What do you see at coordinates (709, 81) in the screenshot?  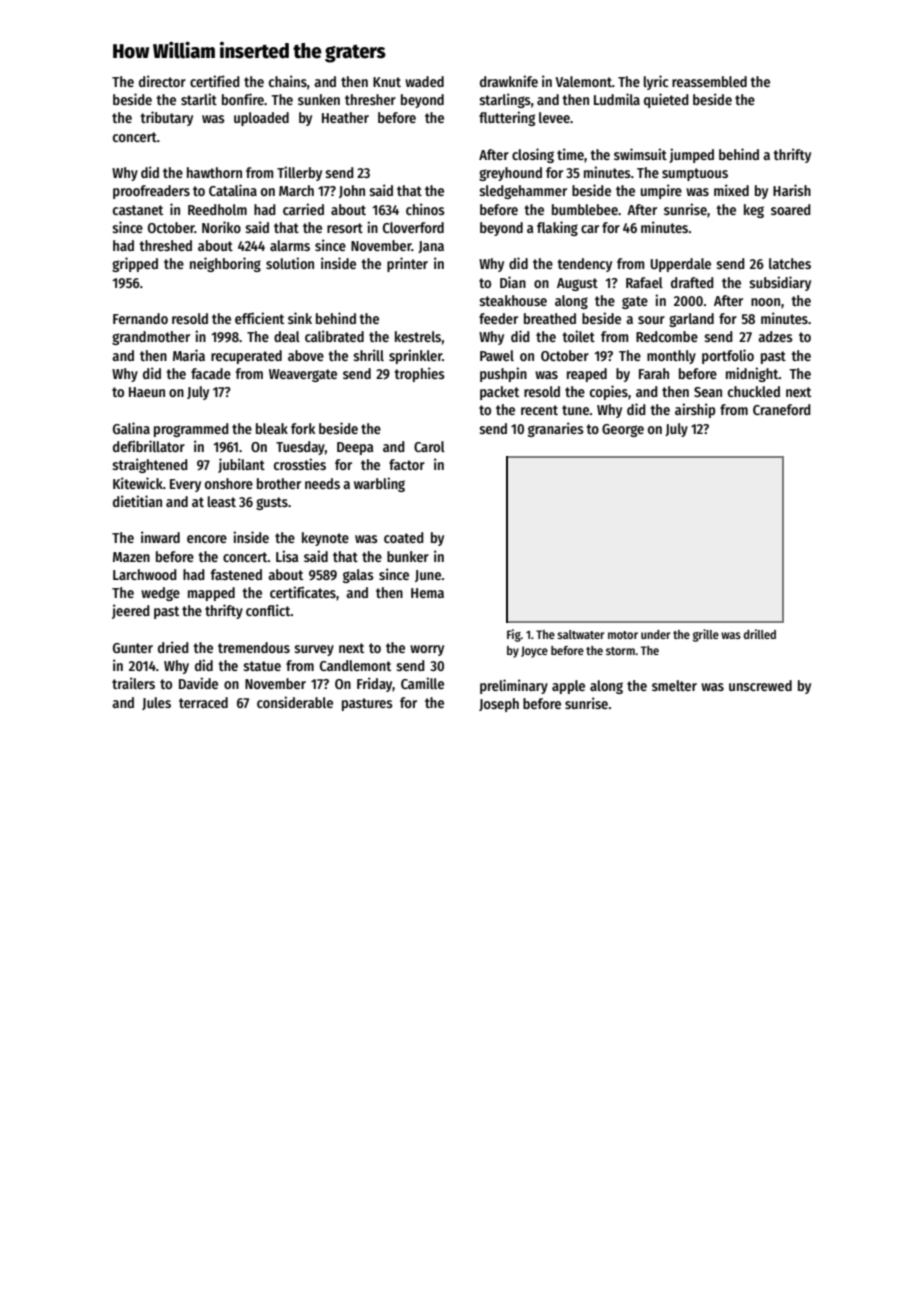 I see `reassembled` at bounding box center [709, 81].
